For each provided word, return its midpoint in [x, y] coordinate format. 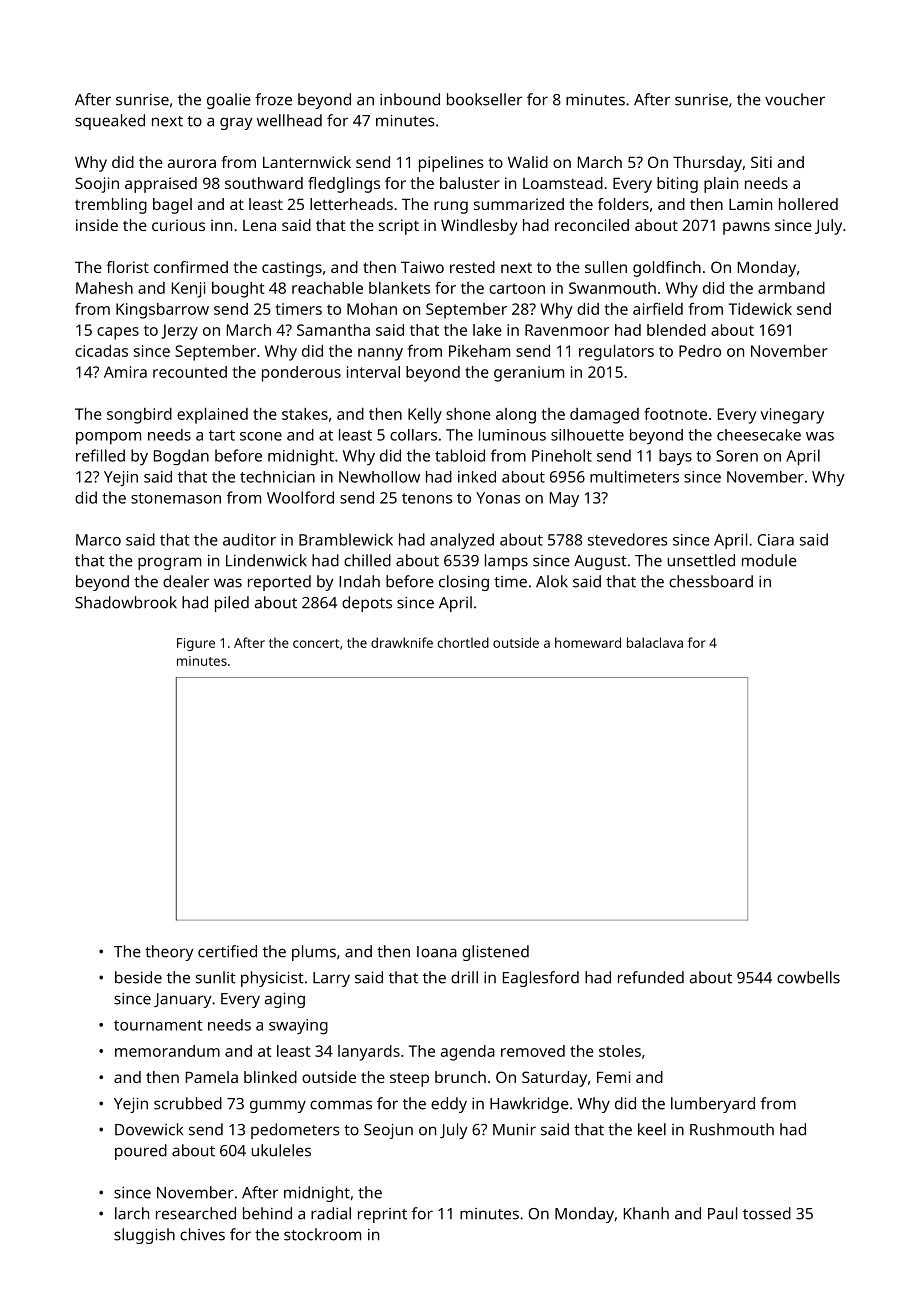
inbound [410, 99]
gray [236, 123]
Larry [331, 979]
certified [227, 951]
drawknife [402, 642]
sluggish [144, 1236]
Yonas [498, 498]
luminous [512, 435]
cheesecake [759, 435]
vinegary [792, 416]
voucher [795, 99]
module [769, 560]
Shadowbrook [126, 602]
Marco [98, 540]
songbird [139, 416]
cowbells [808, 977]
